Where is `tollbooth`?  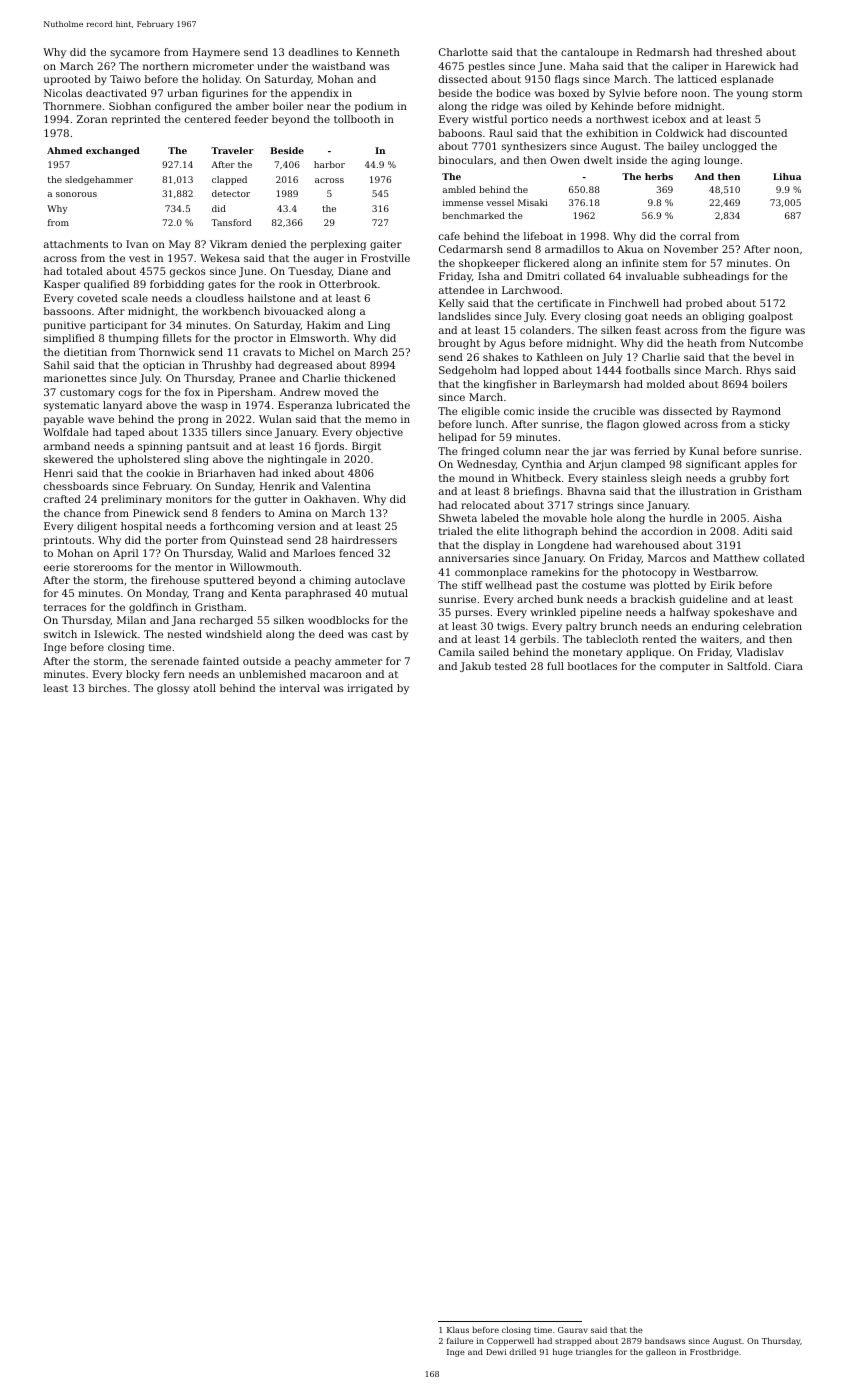
tollbooth is located at coordinates (357, 119).
